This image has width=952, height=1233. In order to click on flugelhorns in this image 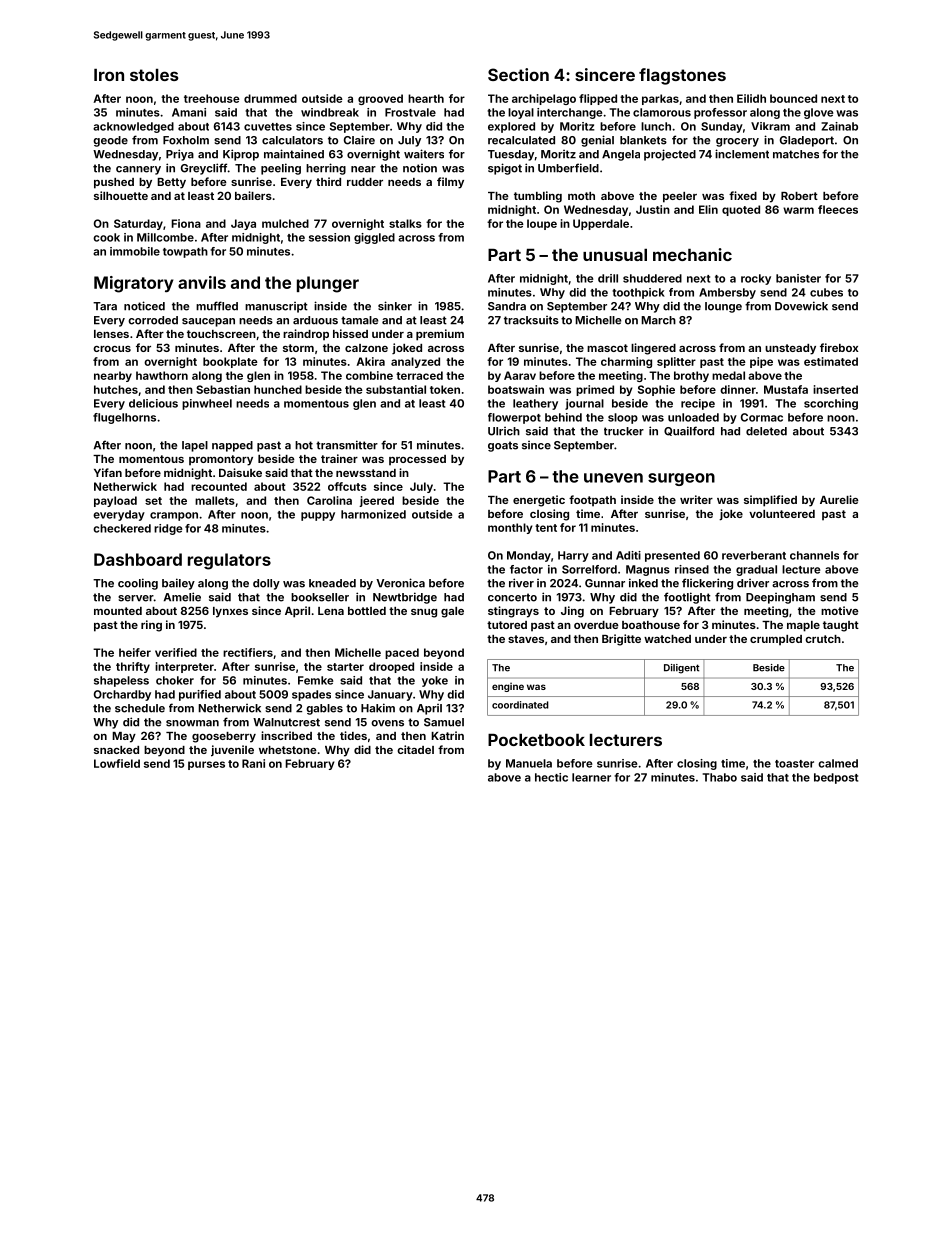, I will do `click(124, 418)`.
